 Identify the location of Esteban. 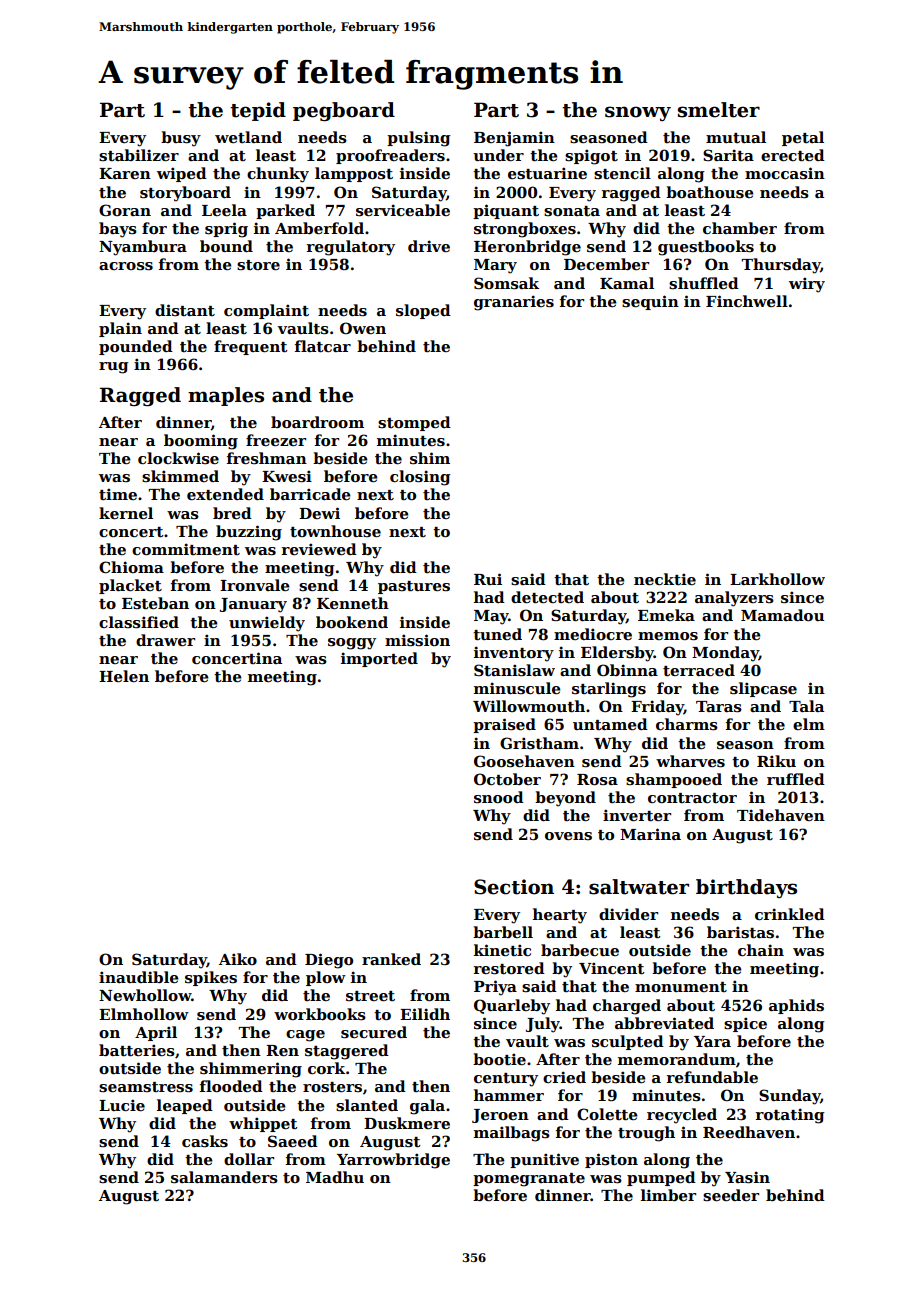
(155, 603).
